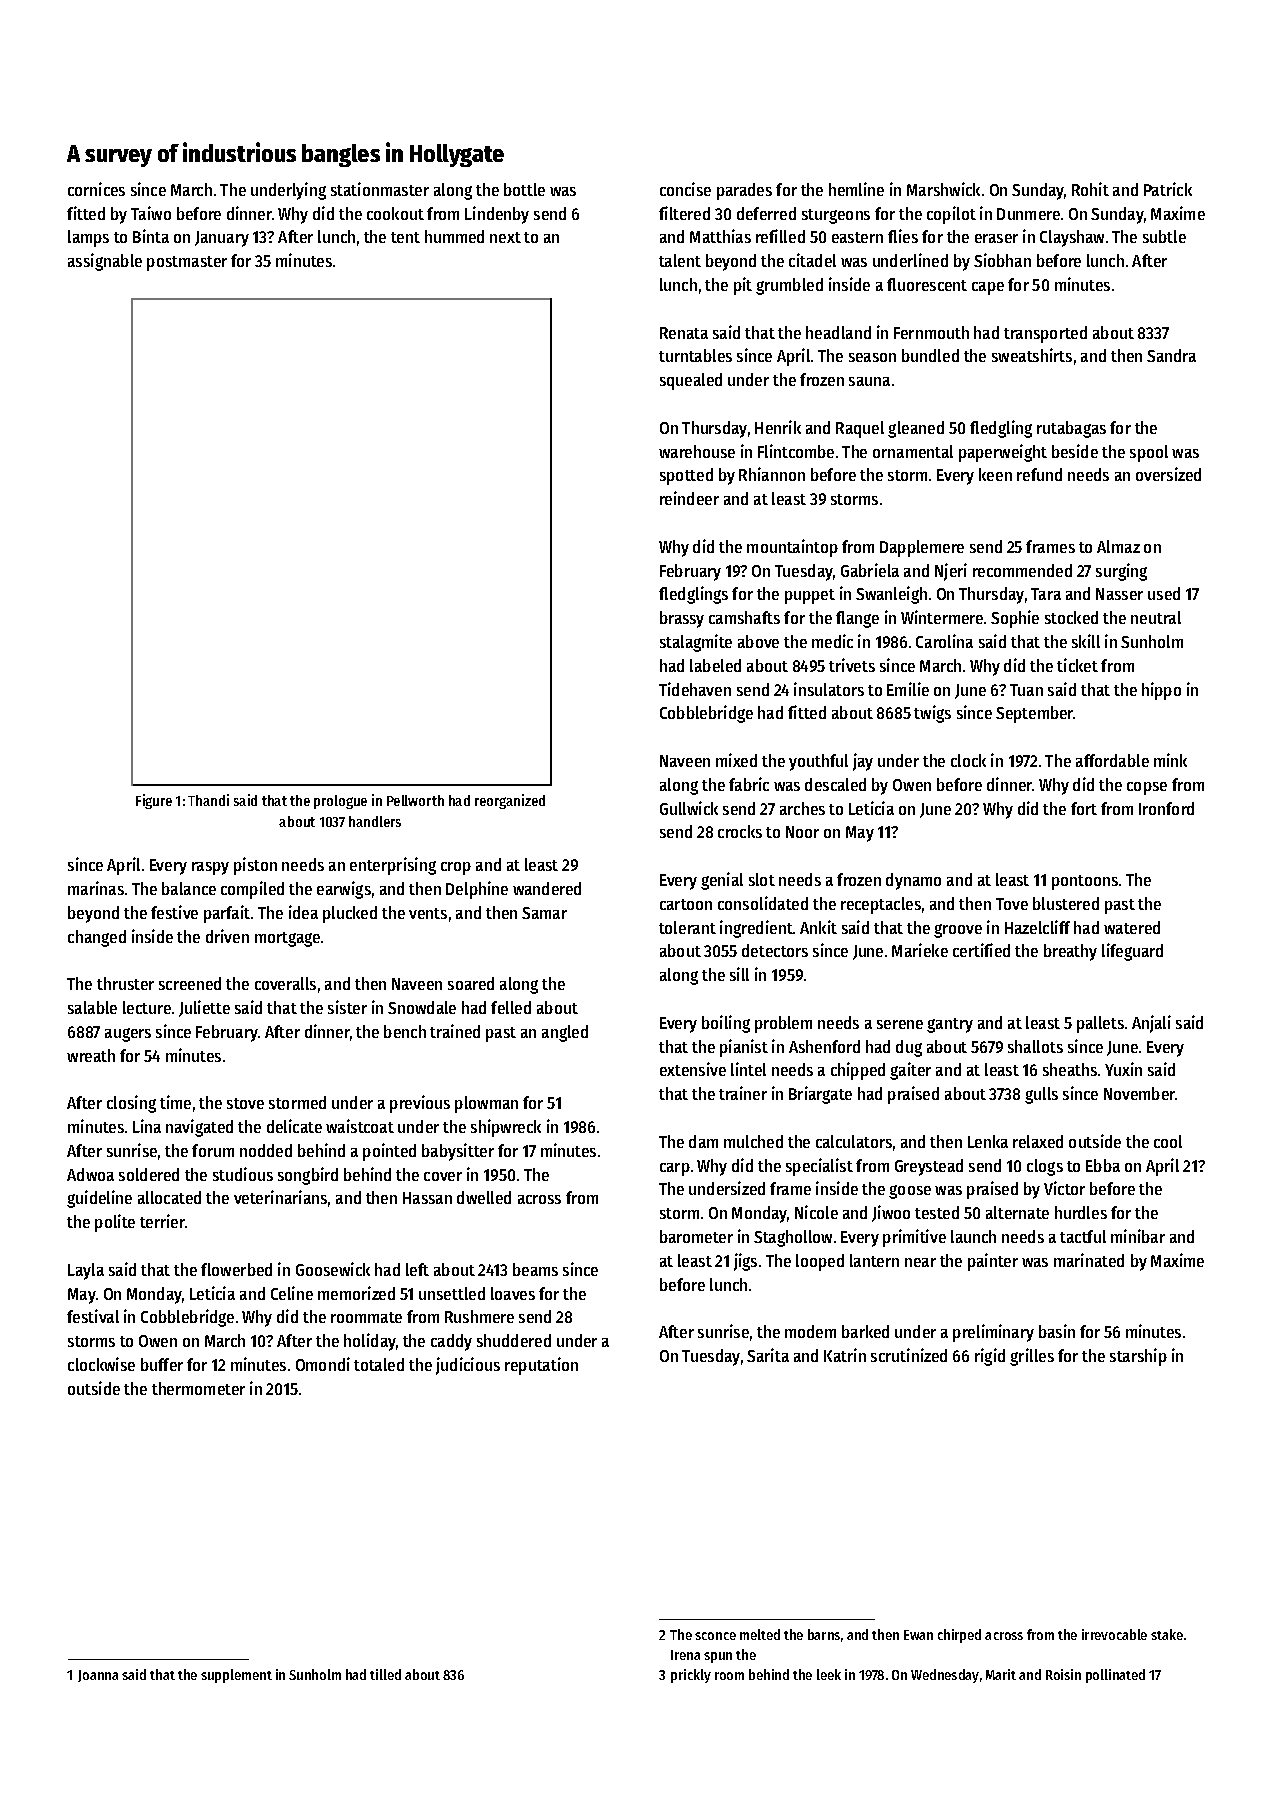 The height and width of the page is (1802, 1274). What do you see at coordinates (468, 1366) in the page?
I see `judicious` at bounding box center [468, 1366].
